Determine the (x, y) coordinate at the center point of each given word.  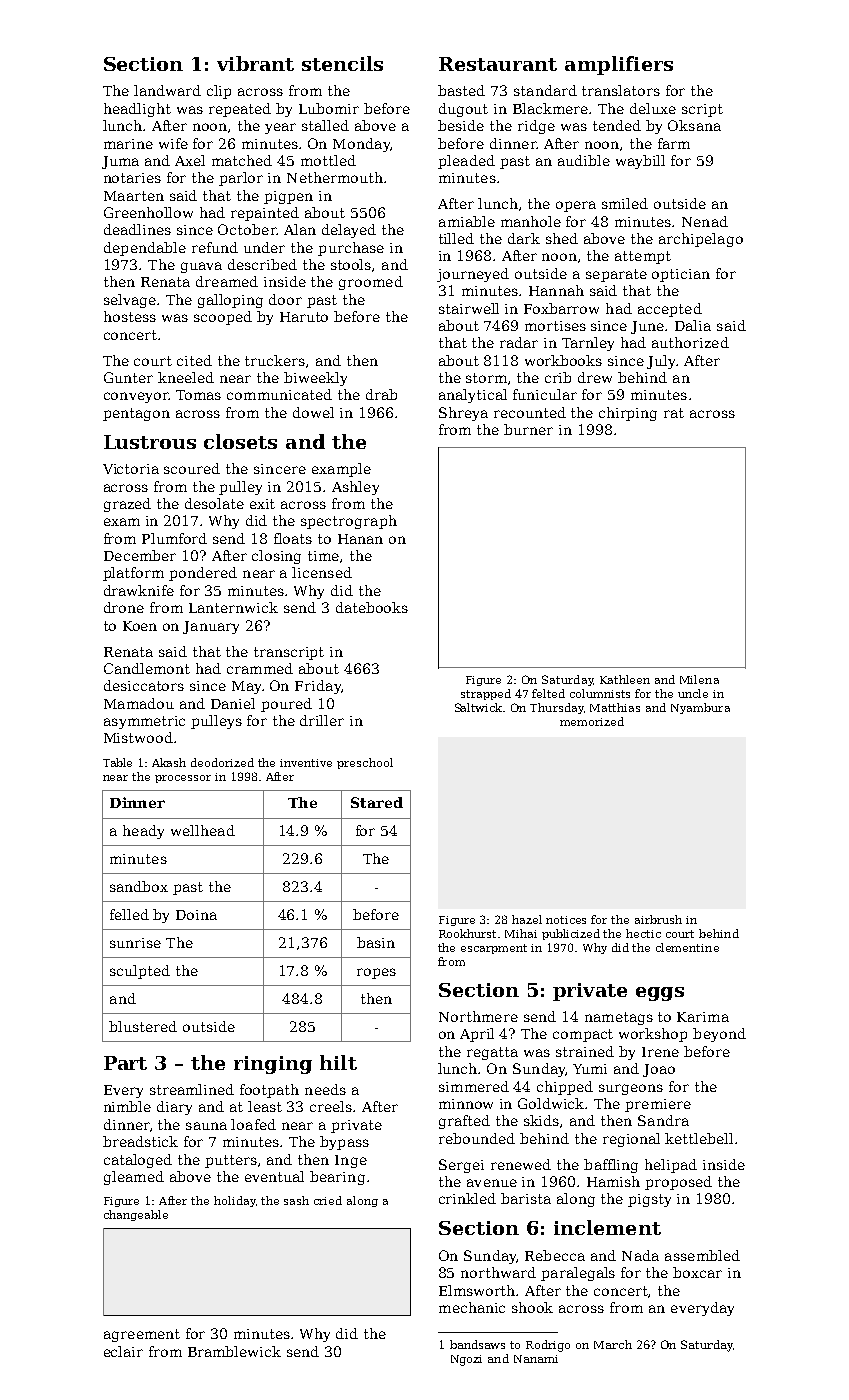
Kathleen (625, 679)
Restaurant (498, 64)
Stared (377, 802)
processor (183, 779)
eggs (660, 994)
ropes (376, 973)
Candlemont (147, 668)
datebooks (372, 607)
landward (167, 90)
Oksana (694, 125)
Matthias (615, 707)
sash (296, 1200)
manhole (531, 221)
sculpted (140, 972)
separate (616, 275)
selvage (130, 301)
